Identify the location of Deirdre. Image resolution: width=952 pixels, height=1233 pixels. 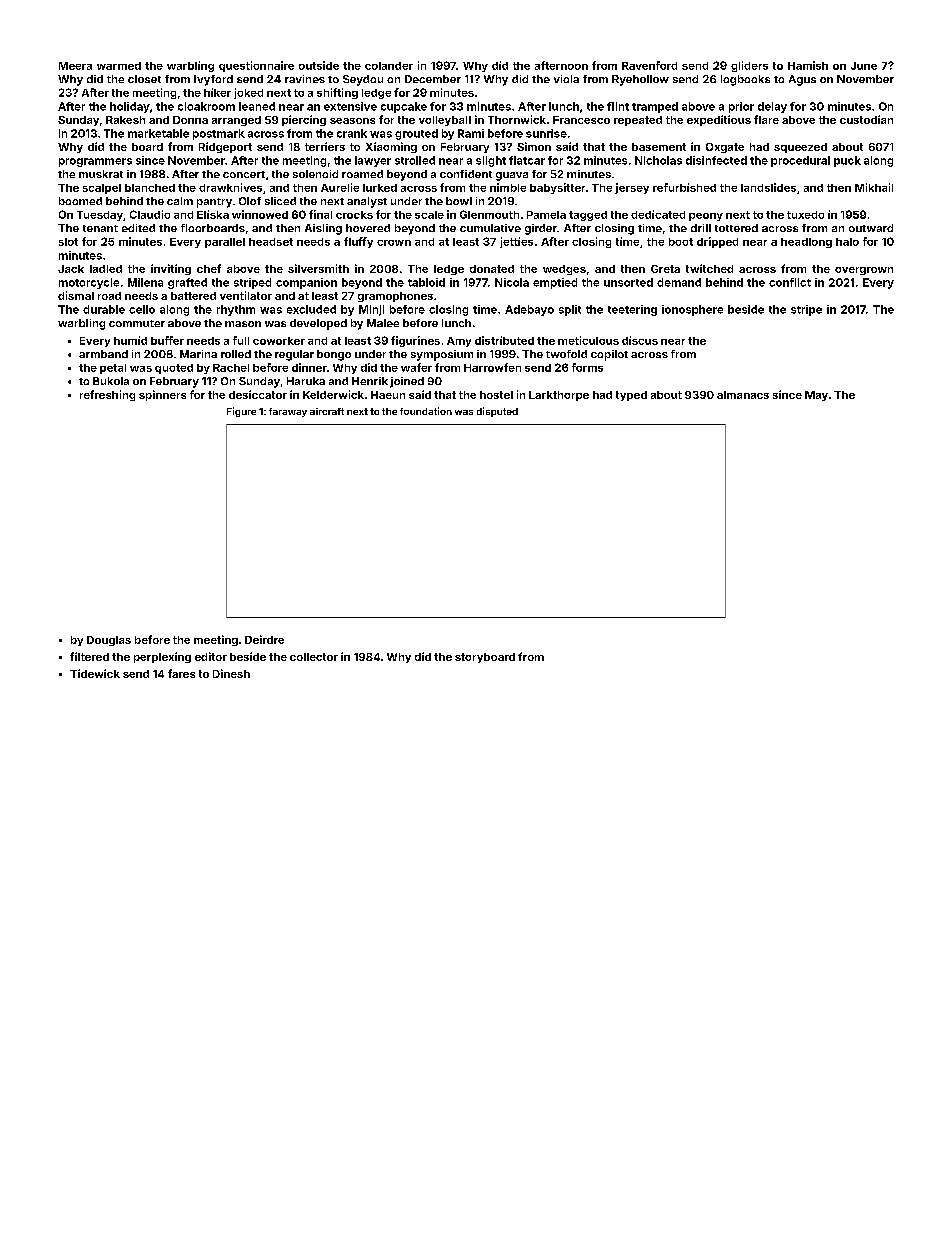
(264, 639).
